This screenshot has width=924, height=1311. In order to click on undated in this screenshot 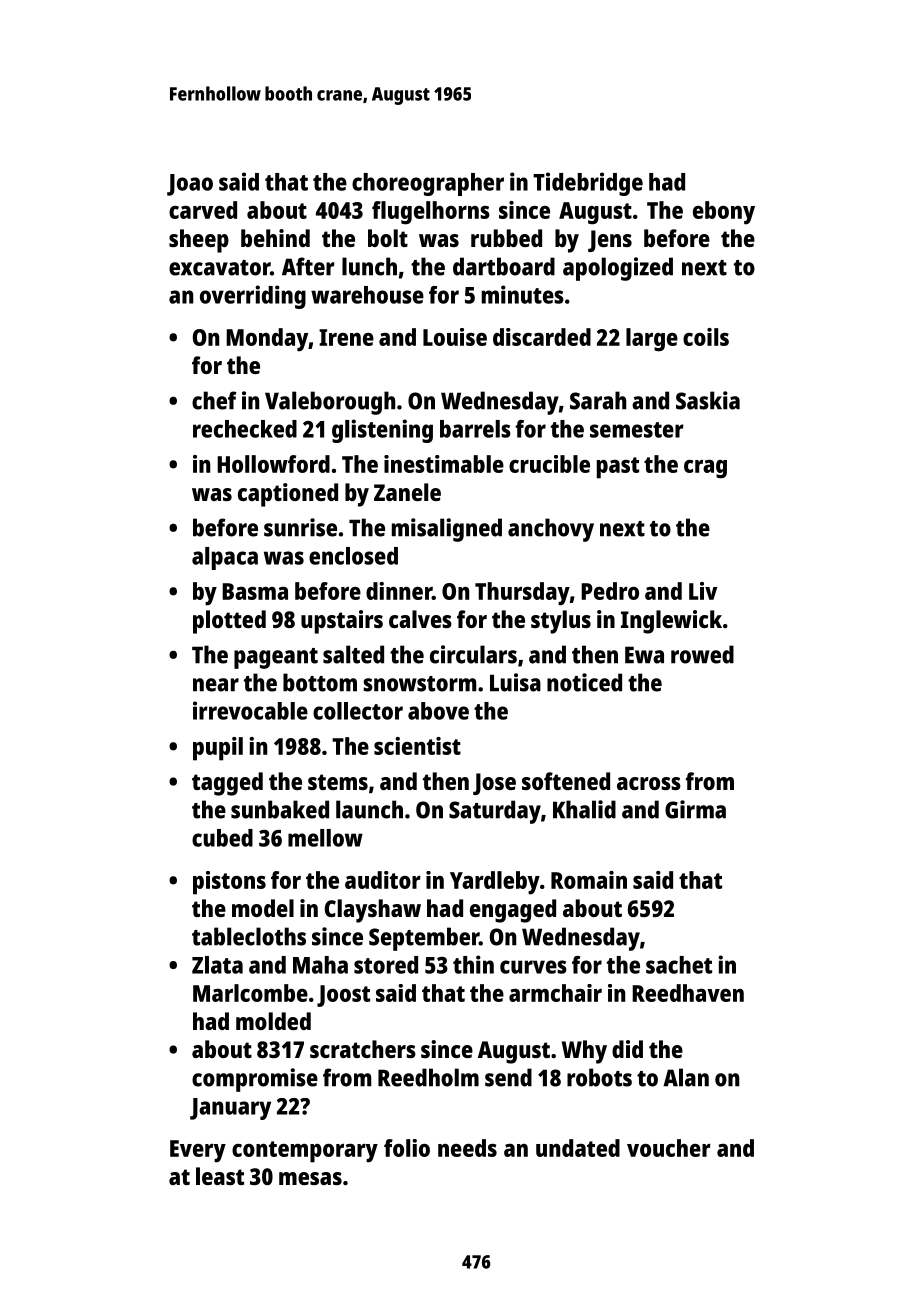, I will do `click(578, 1148)`.
